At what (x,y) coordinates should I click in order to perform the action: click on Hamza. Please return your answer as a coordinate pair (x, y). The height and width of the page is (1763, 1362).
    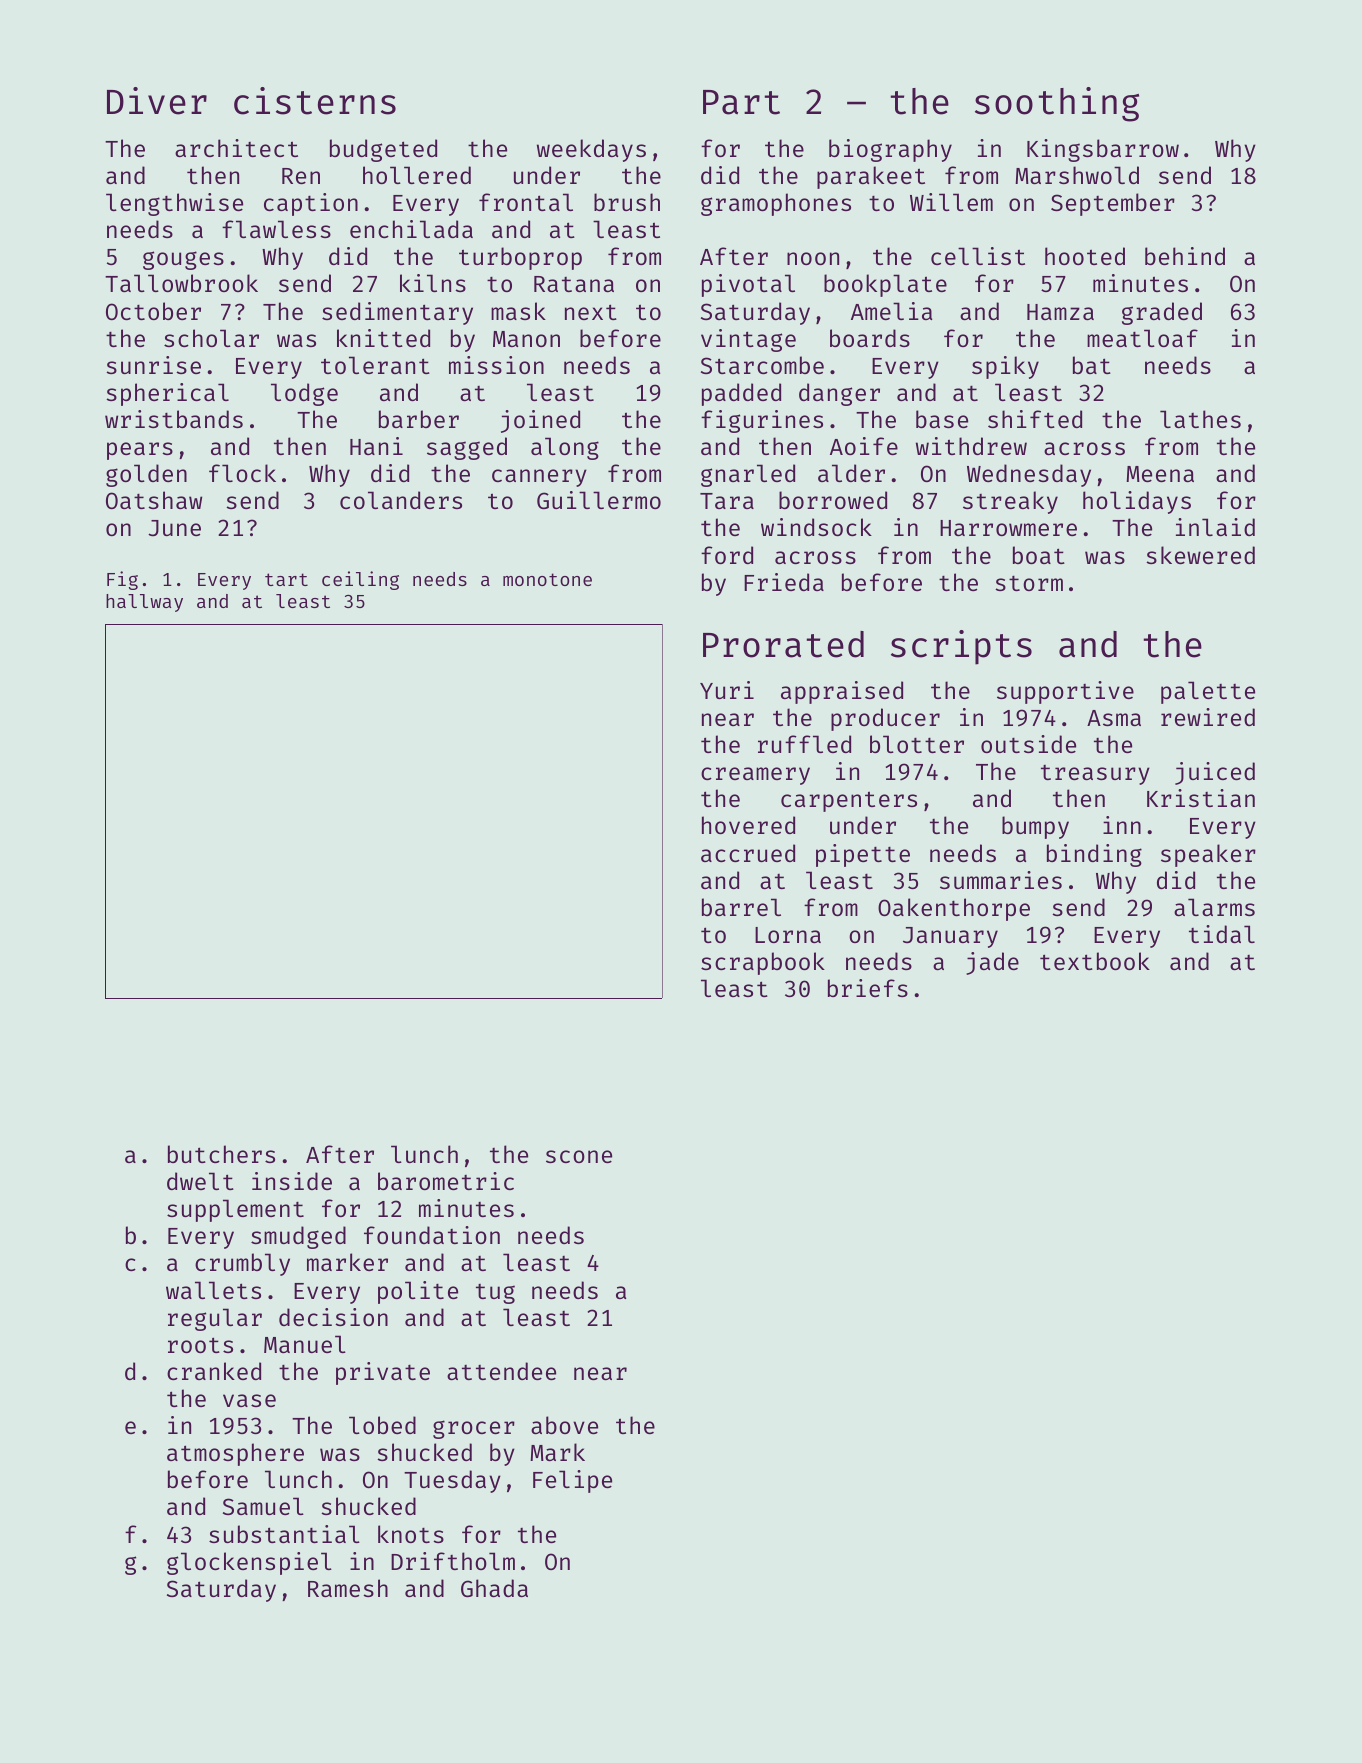
    Looking at the image, I should click on (1060, 312).
